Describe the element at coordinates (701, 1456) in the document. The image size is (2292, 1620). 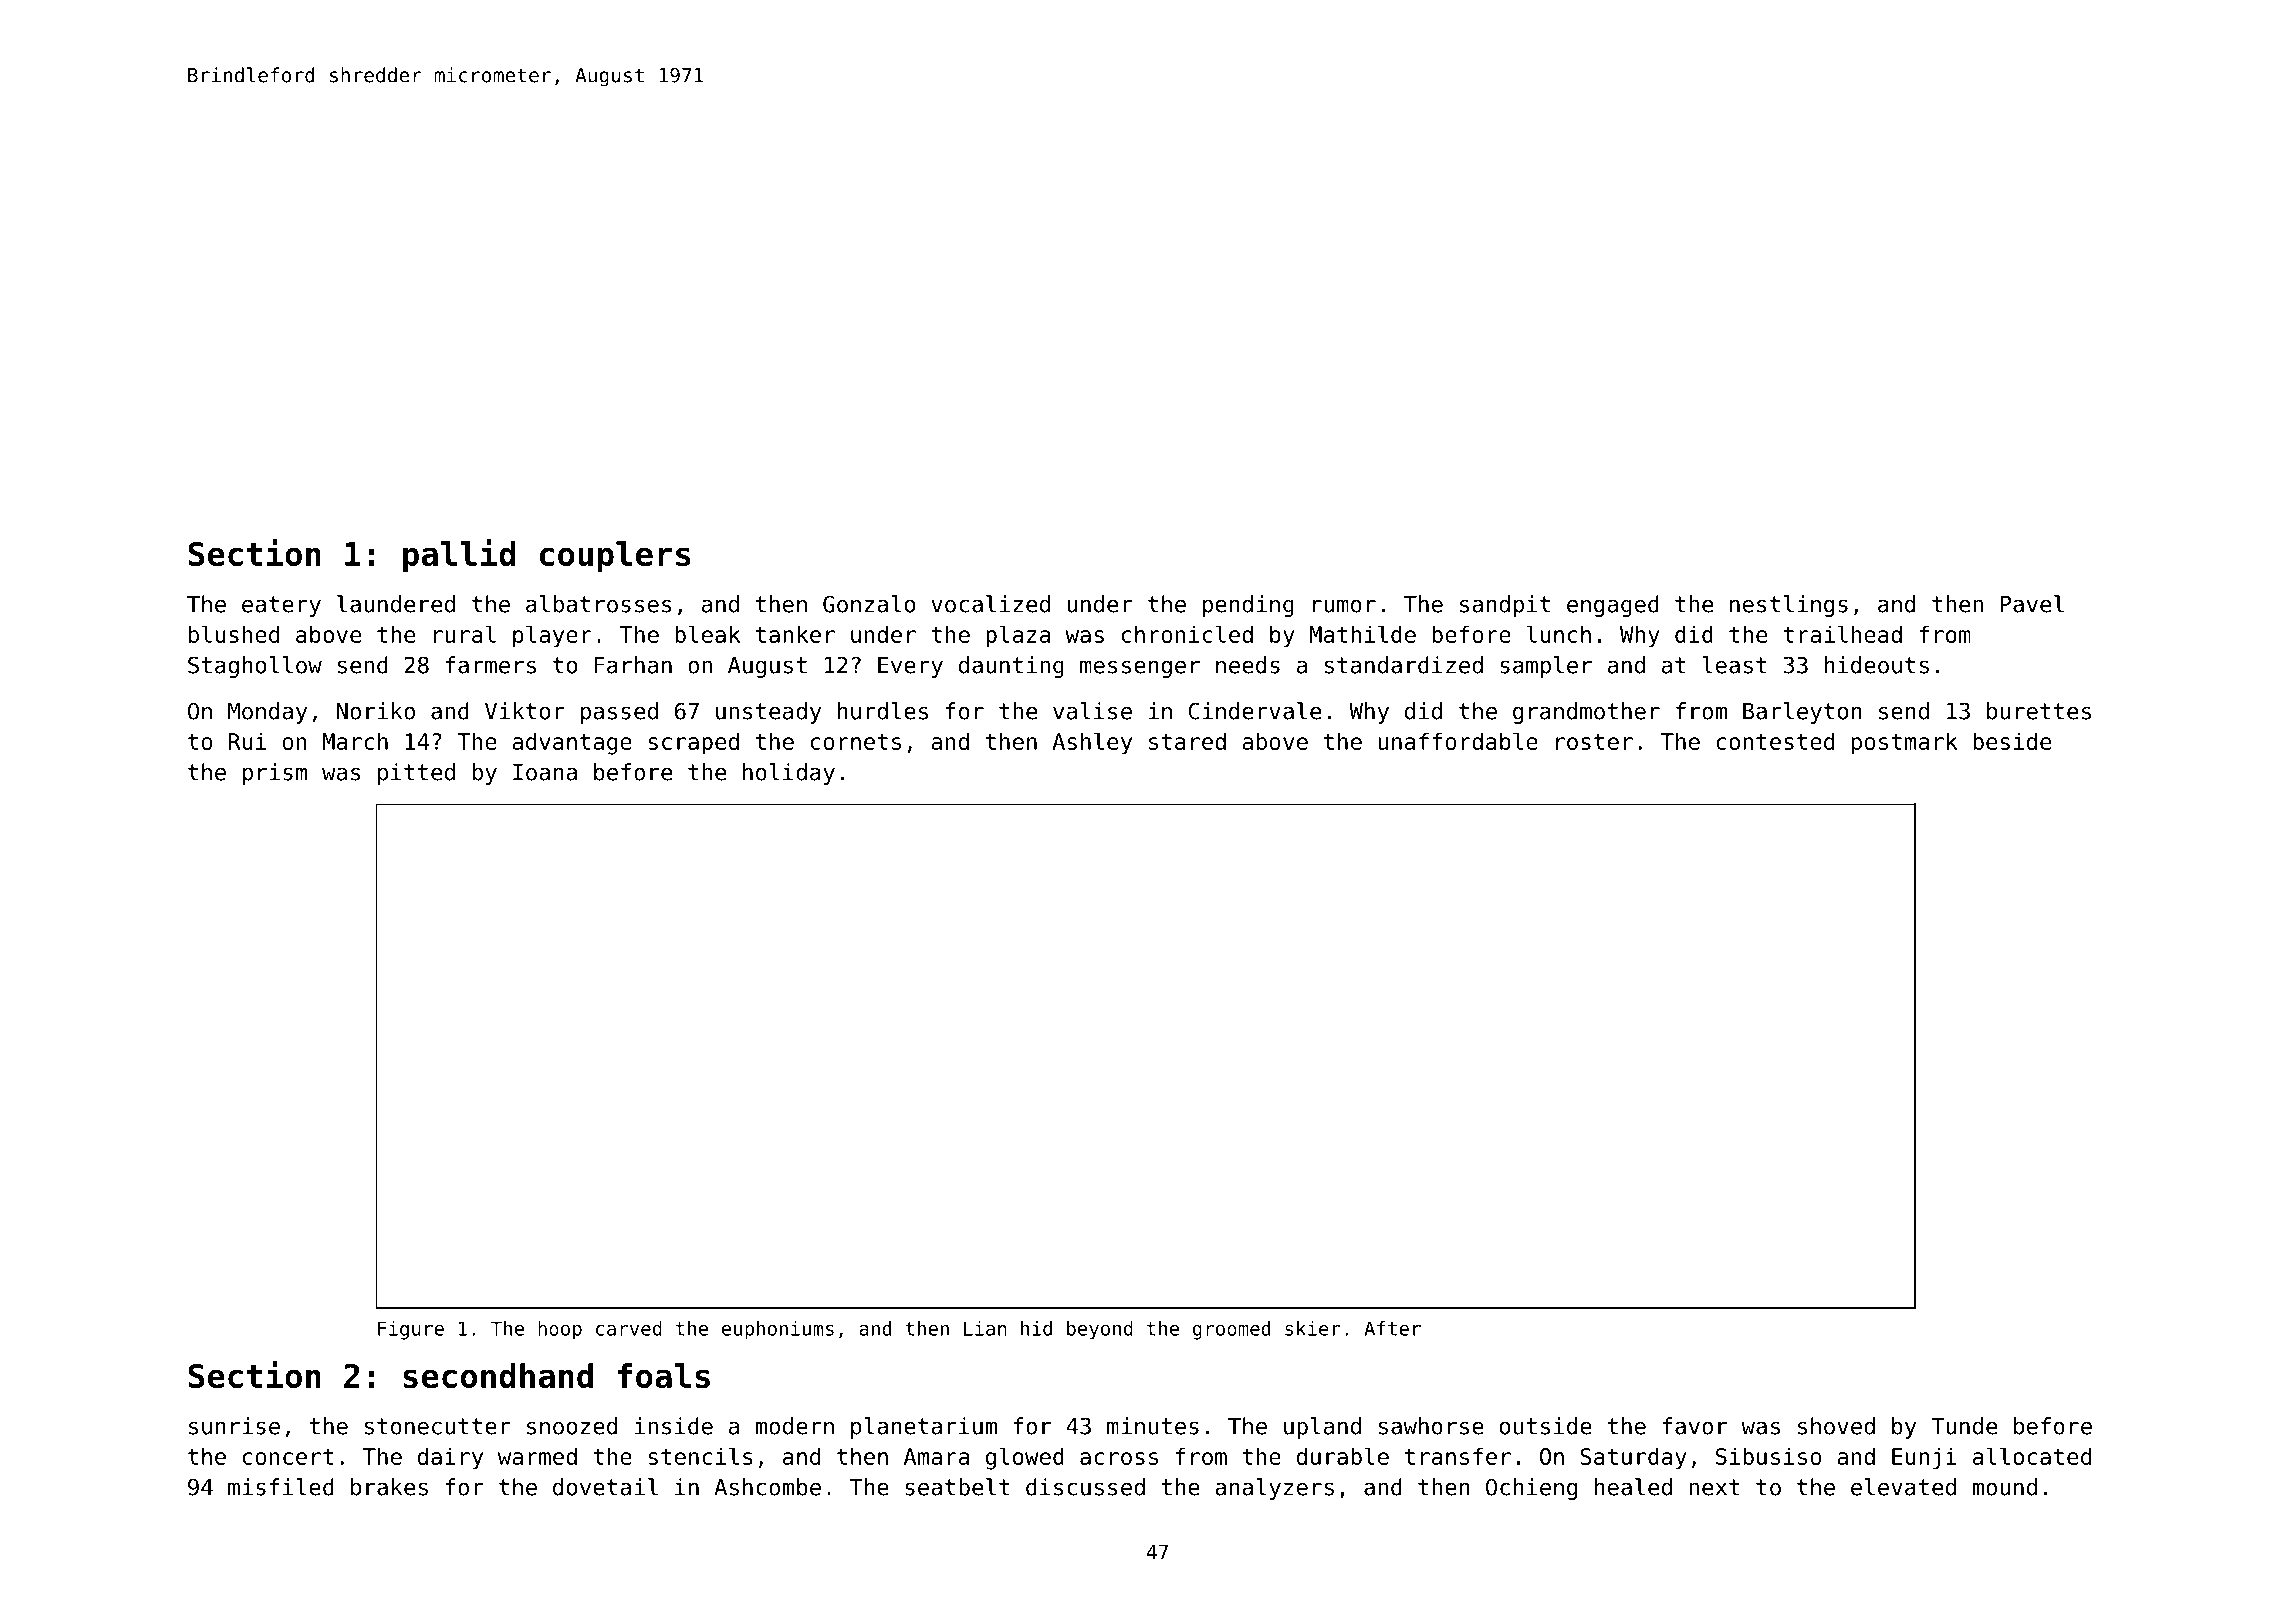
I see `stencils` at that location.
